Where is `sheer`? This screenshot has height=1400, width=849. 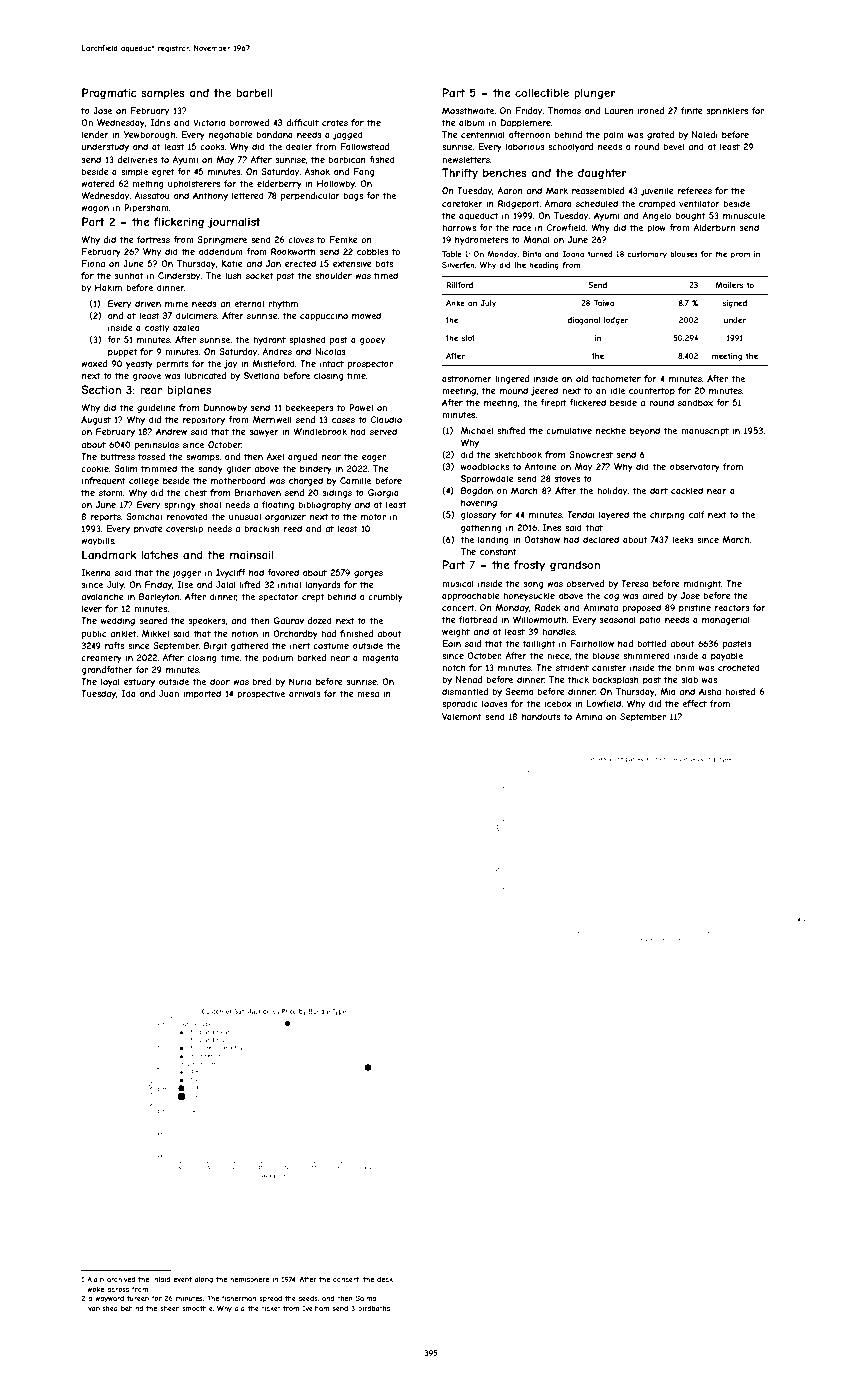
sheer is located at coordinates (169, 1308).
